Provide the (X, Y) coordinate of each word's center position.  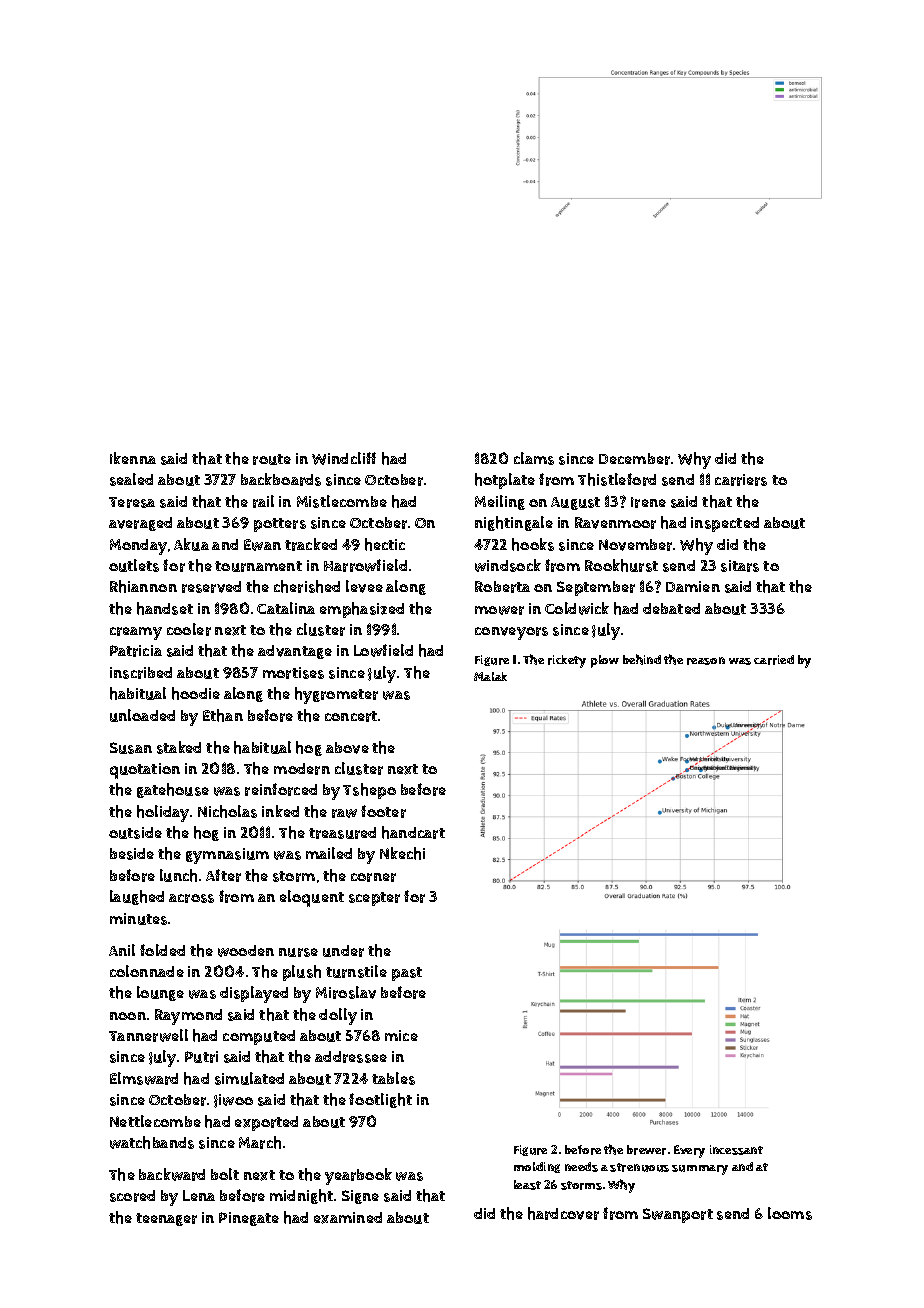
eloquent (312, 898)
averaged (140, 524)
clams (534, 458)
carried (774, 660)
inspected (725, 524)
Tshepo (369, 791)
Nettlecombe (155, 1121)
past (407, 974)
